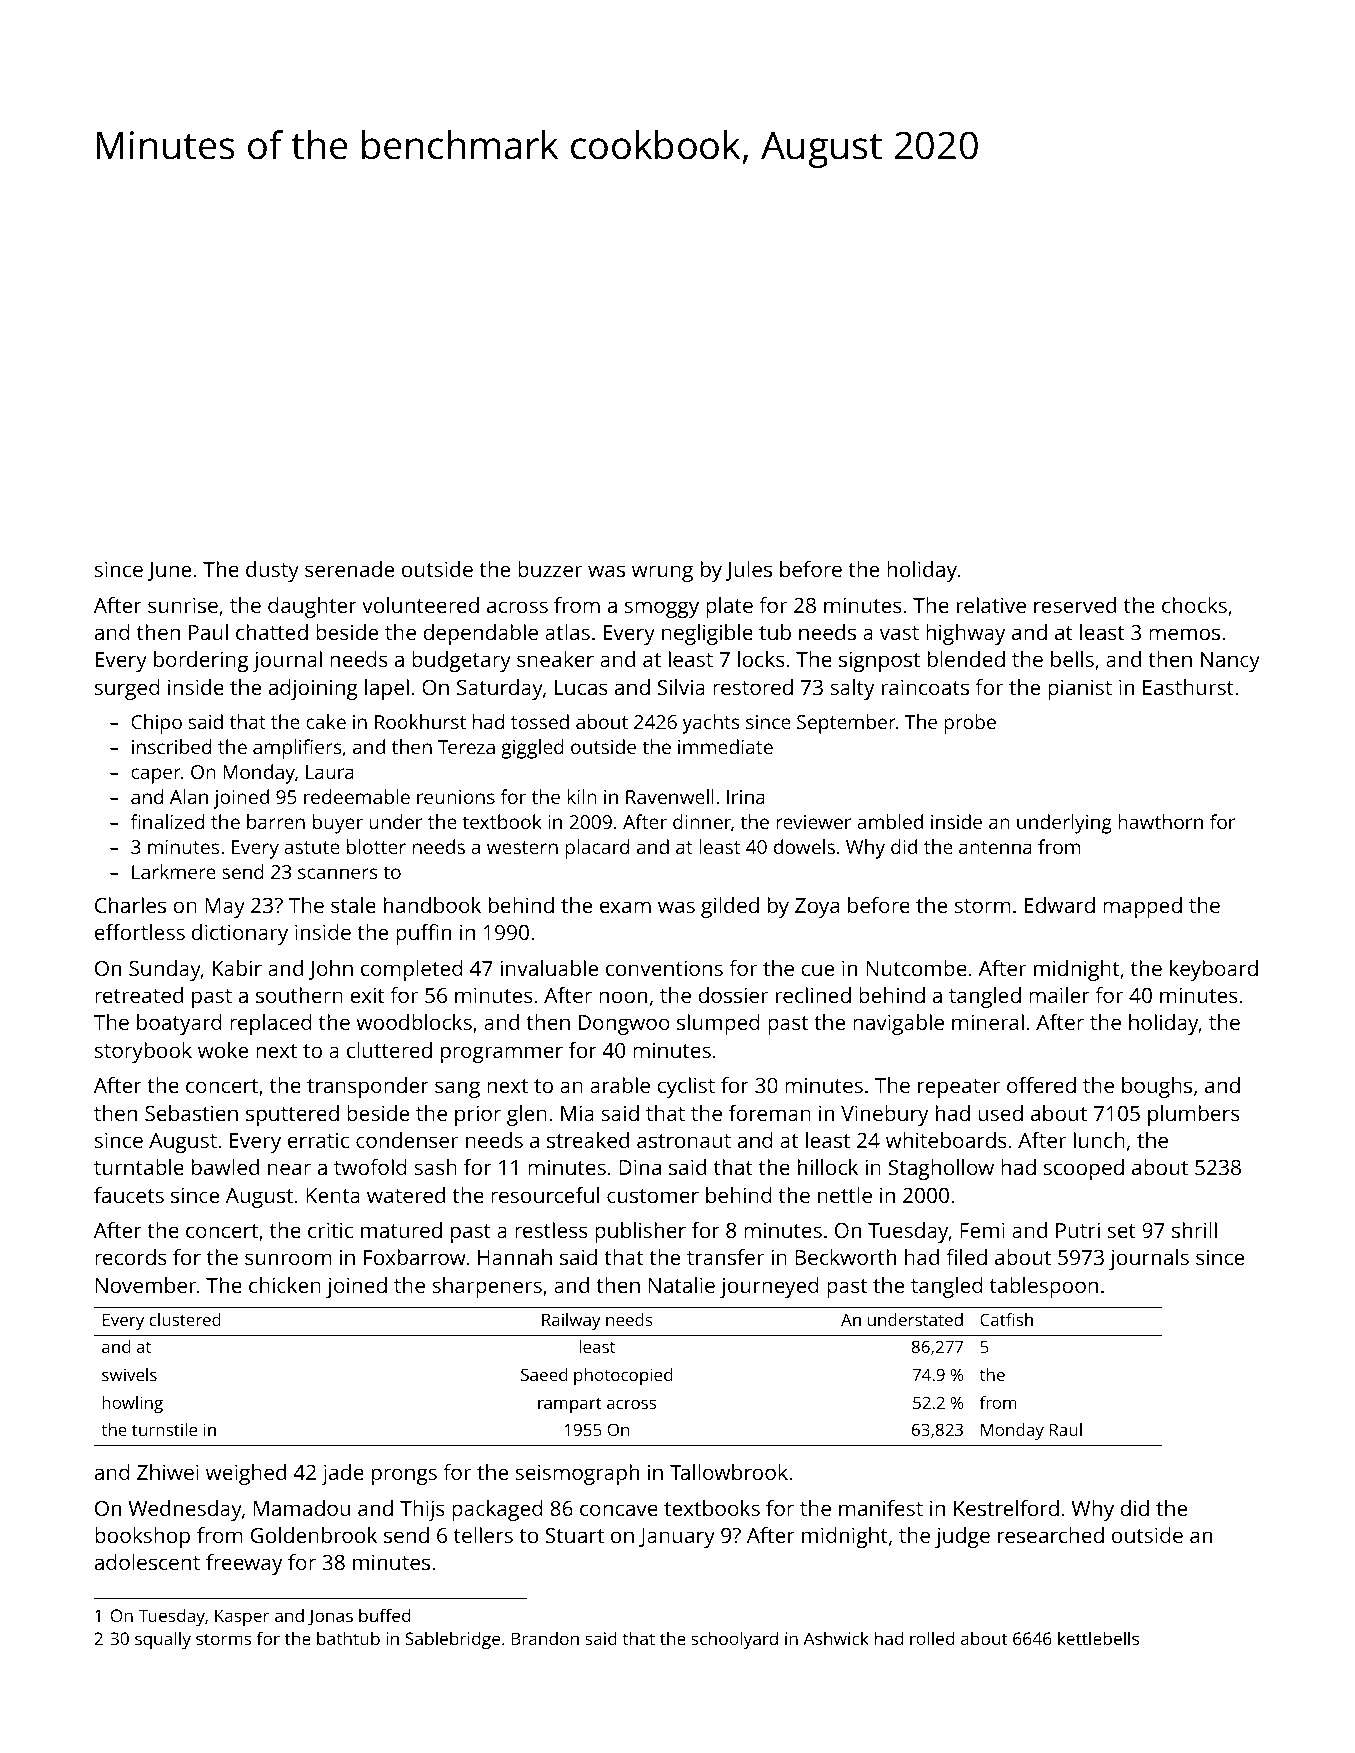 The height and width of the screenshot is (1753, 1355). Describe the element at coordinates (129, 1374) in the screenshot. I see `swivels` at that location.
